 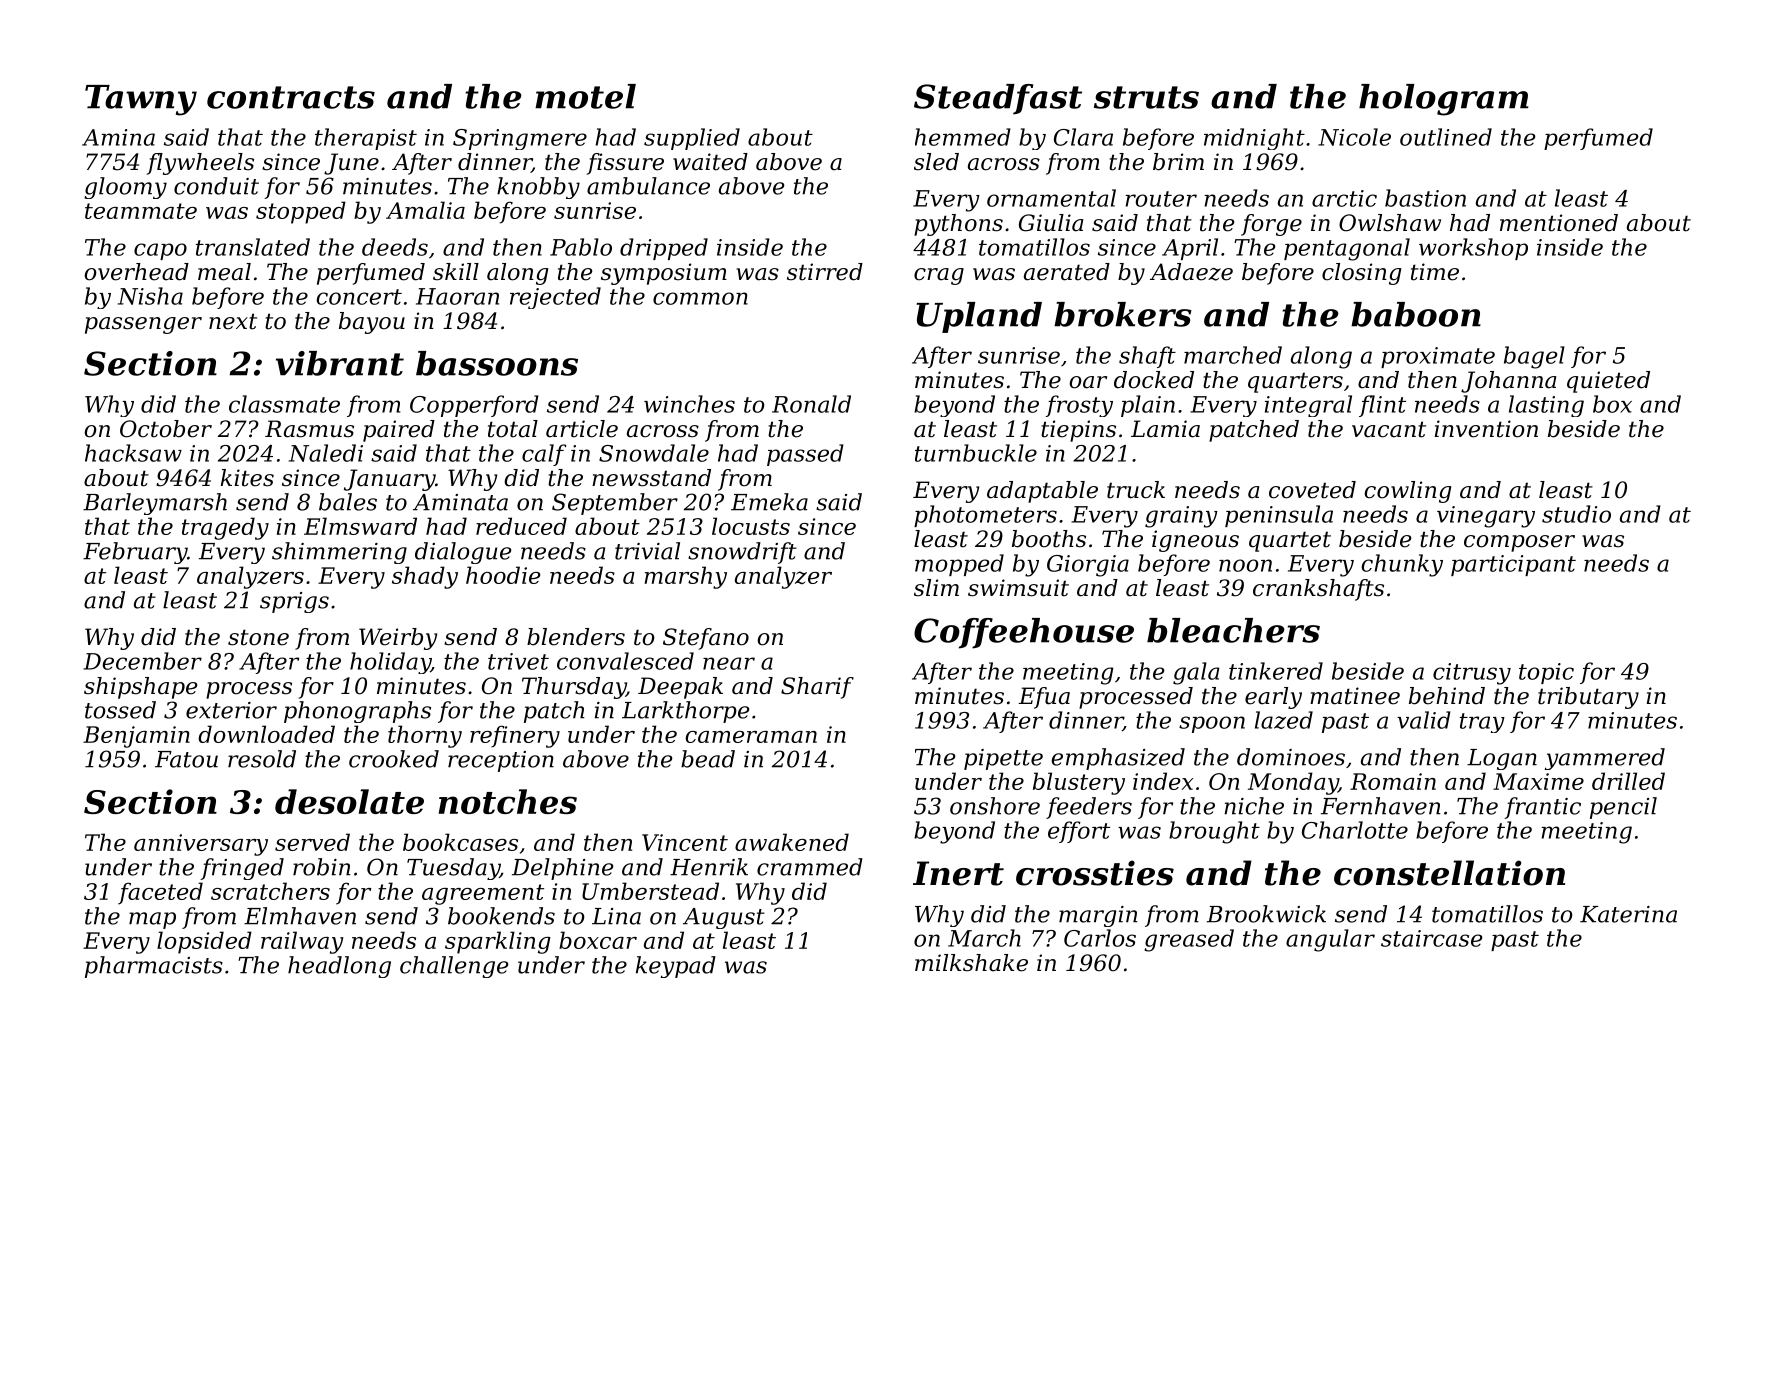 I want to click on studio, so click(x=1576, y=514).
